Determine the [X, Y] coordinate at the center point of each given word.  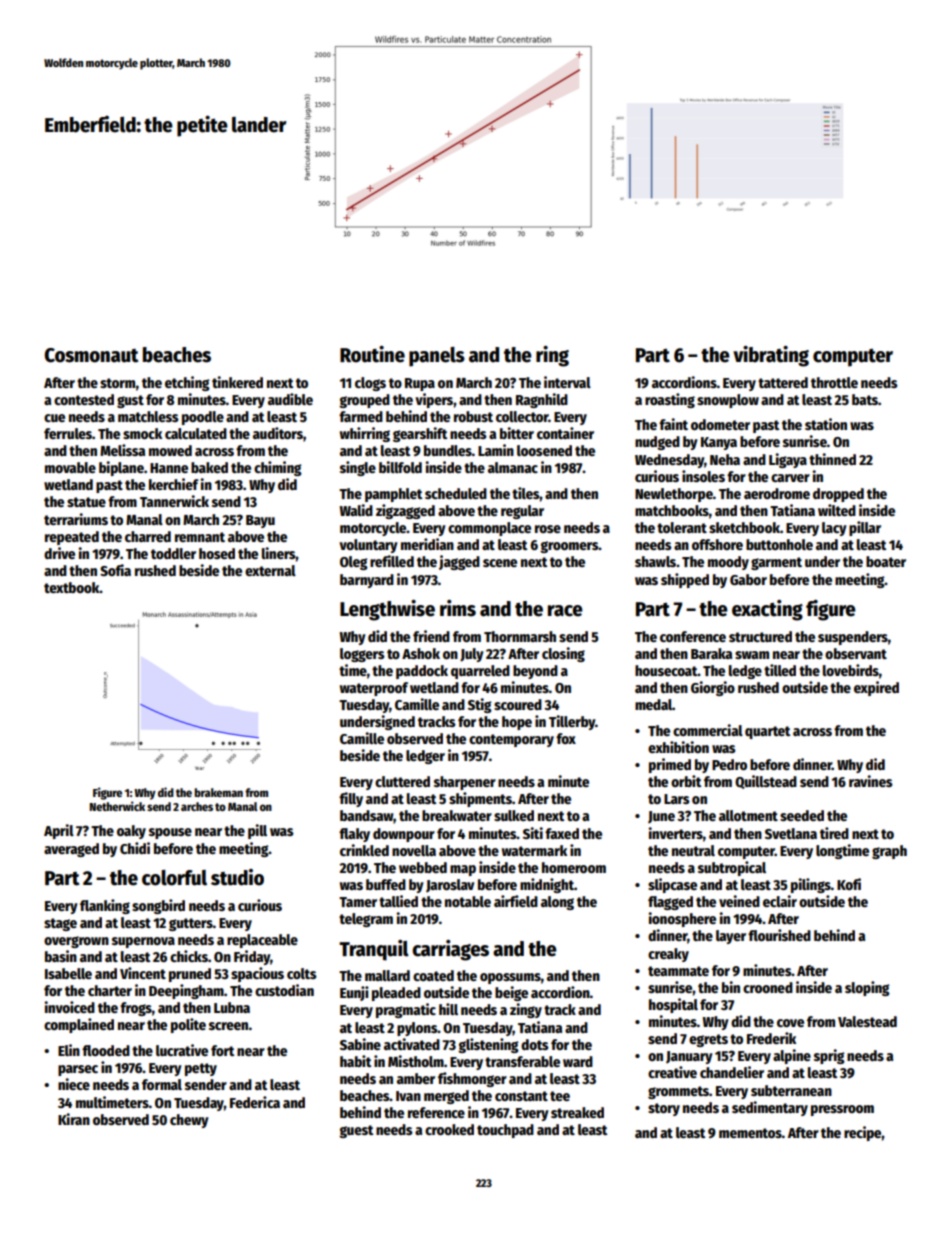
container [565, 433]
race [565, 611]
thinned [832, 459]
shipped [685, 580]
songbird [158, 906]
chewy [189, 1121]
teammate [678, 971]
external [270, 570]
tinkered [237, 382]
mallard [387, 975]
